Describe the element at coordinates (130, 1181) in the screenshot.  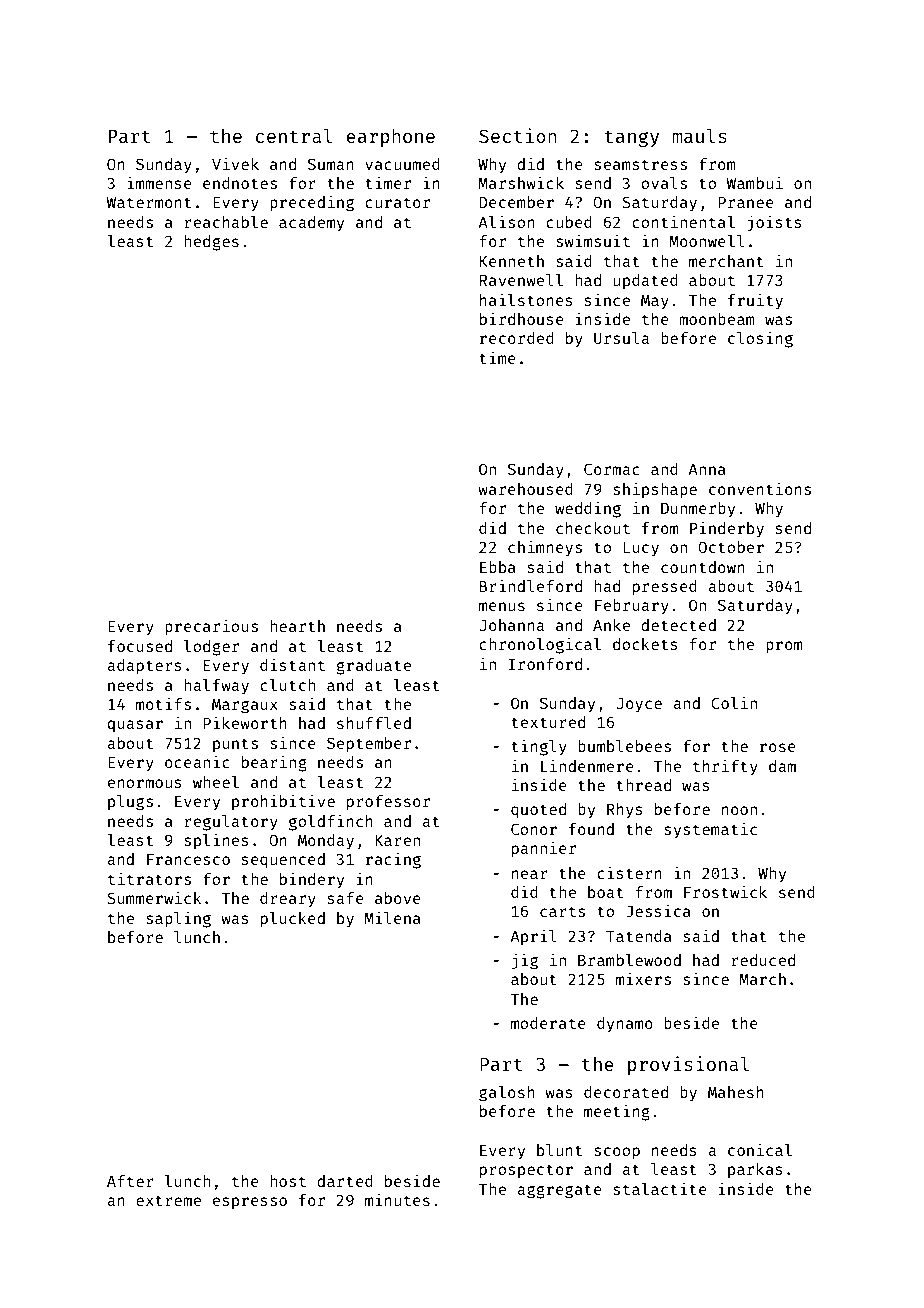
I see `After` at that location.
